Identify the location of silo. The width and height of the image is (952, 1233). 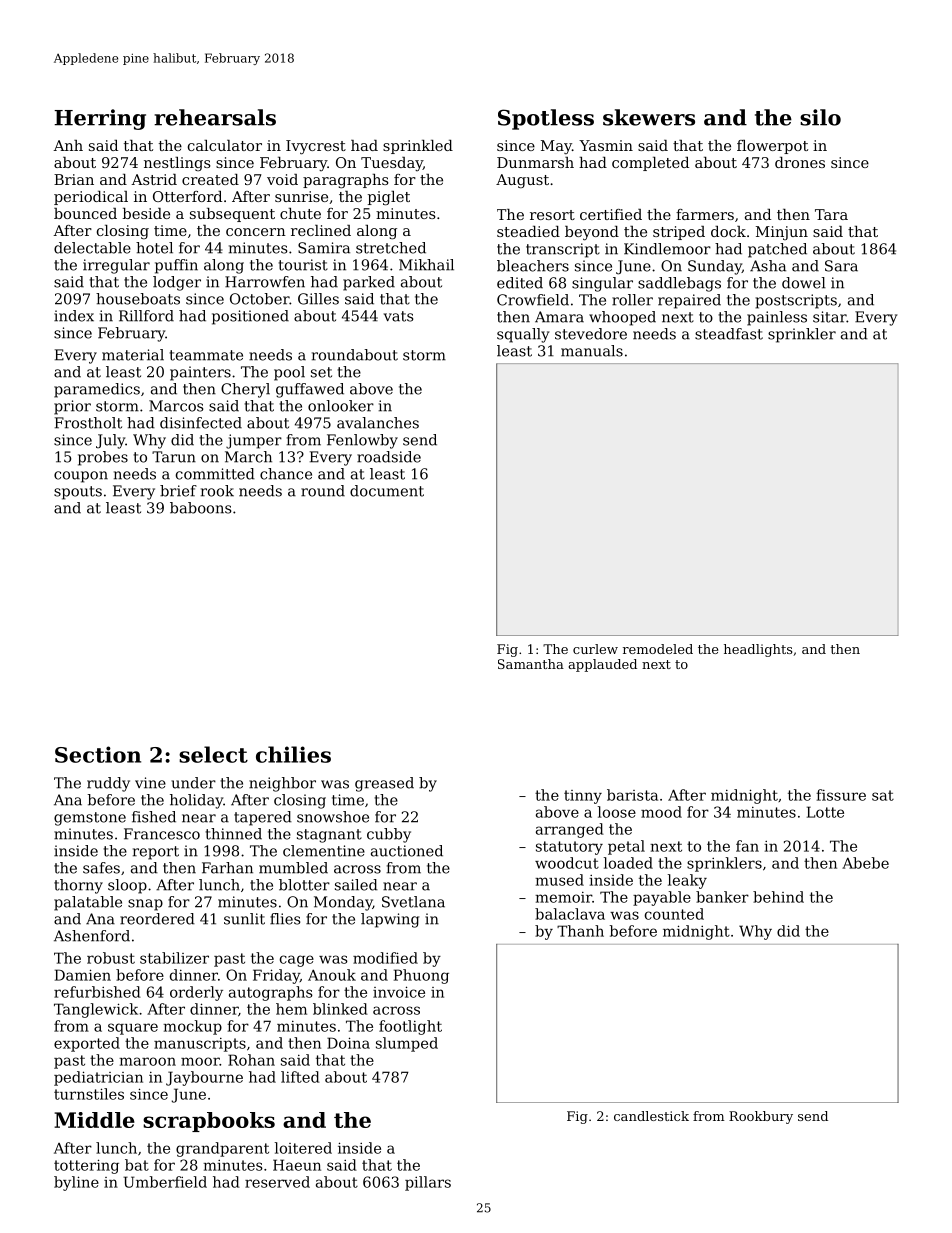
(820, 117).
